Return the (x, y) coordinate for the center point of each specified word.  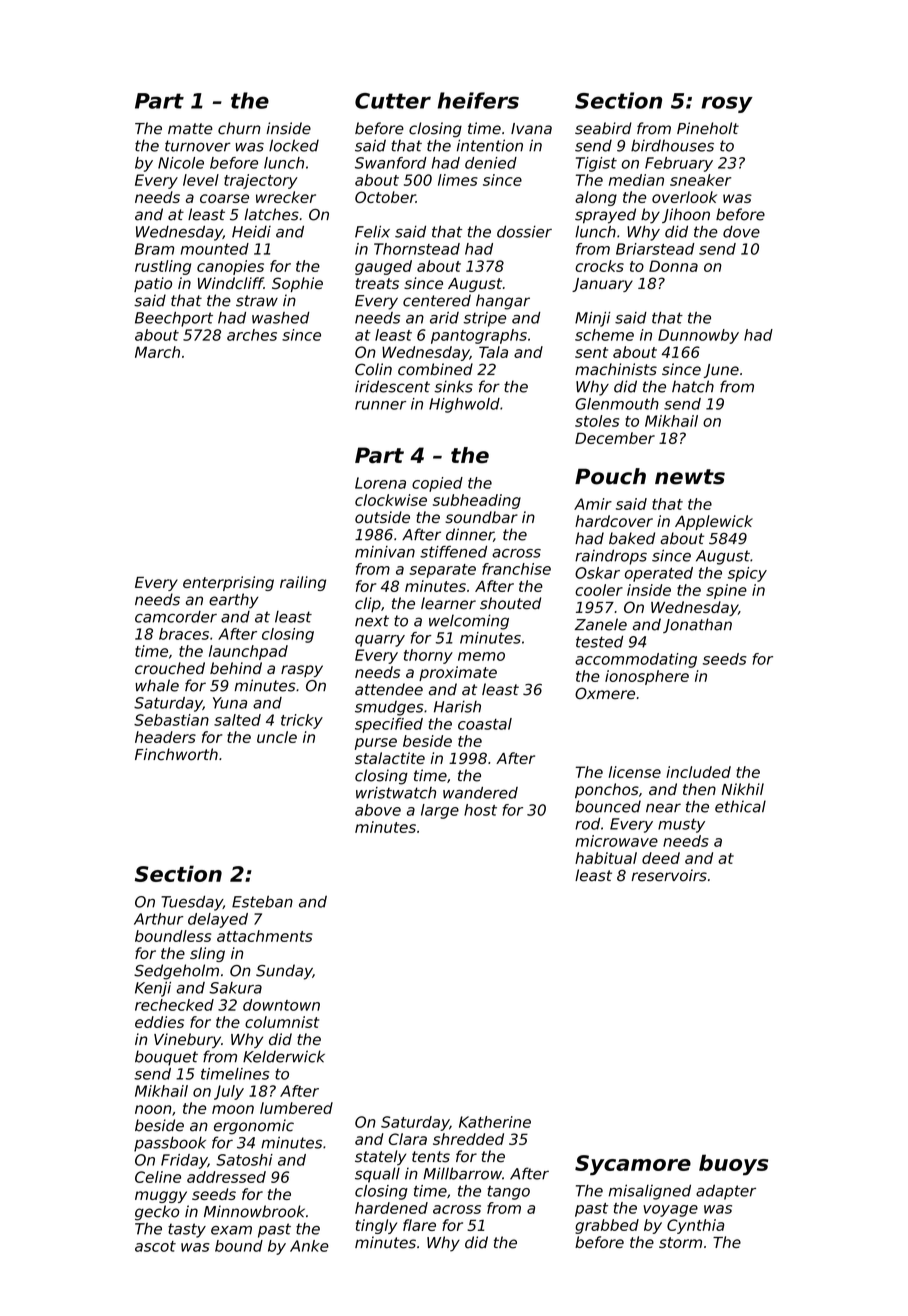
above (378, 810)
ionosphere (647, 677)
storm (680, 1242)
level (201, 180)
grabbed (607, 1226)
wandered (480, 793)
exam (231, 1230)
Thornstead (417, 249)
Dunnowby (698, 336)
